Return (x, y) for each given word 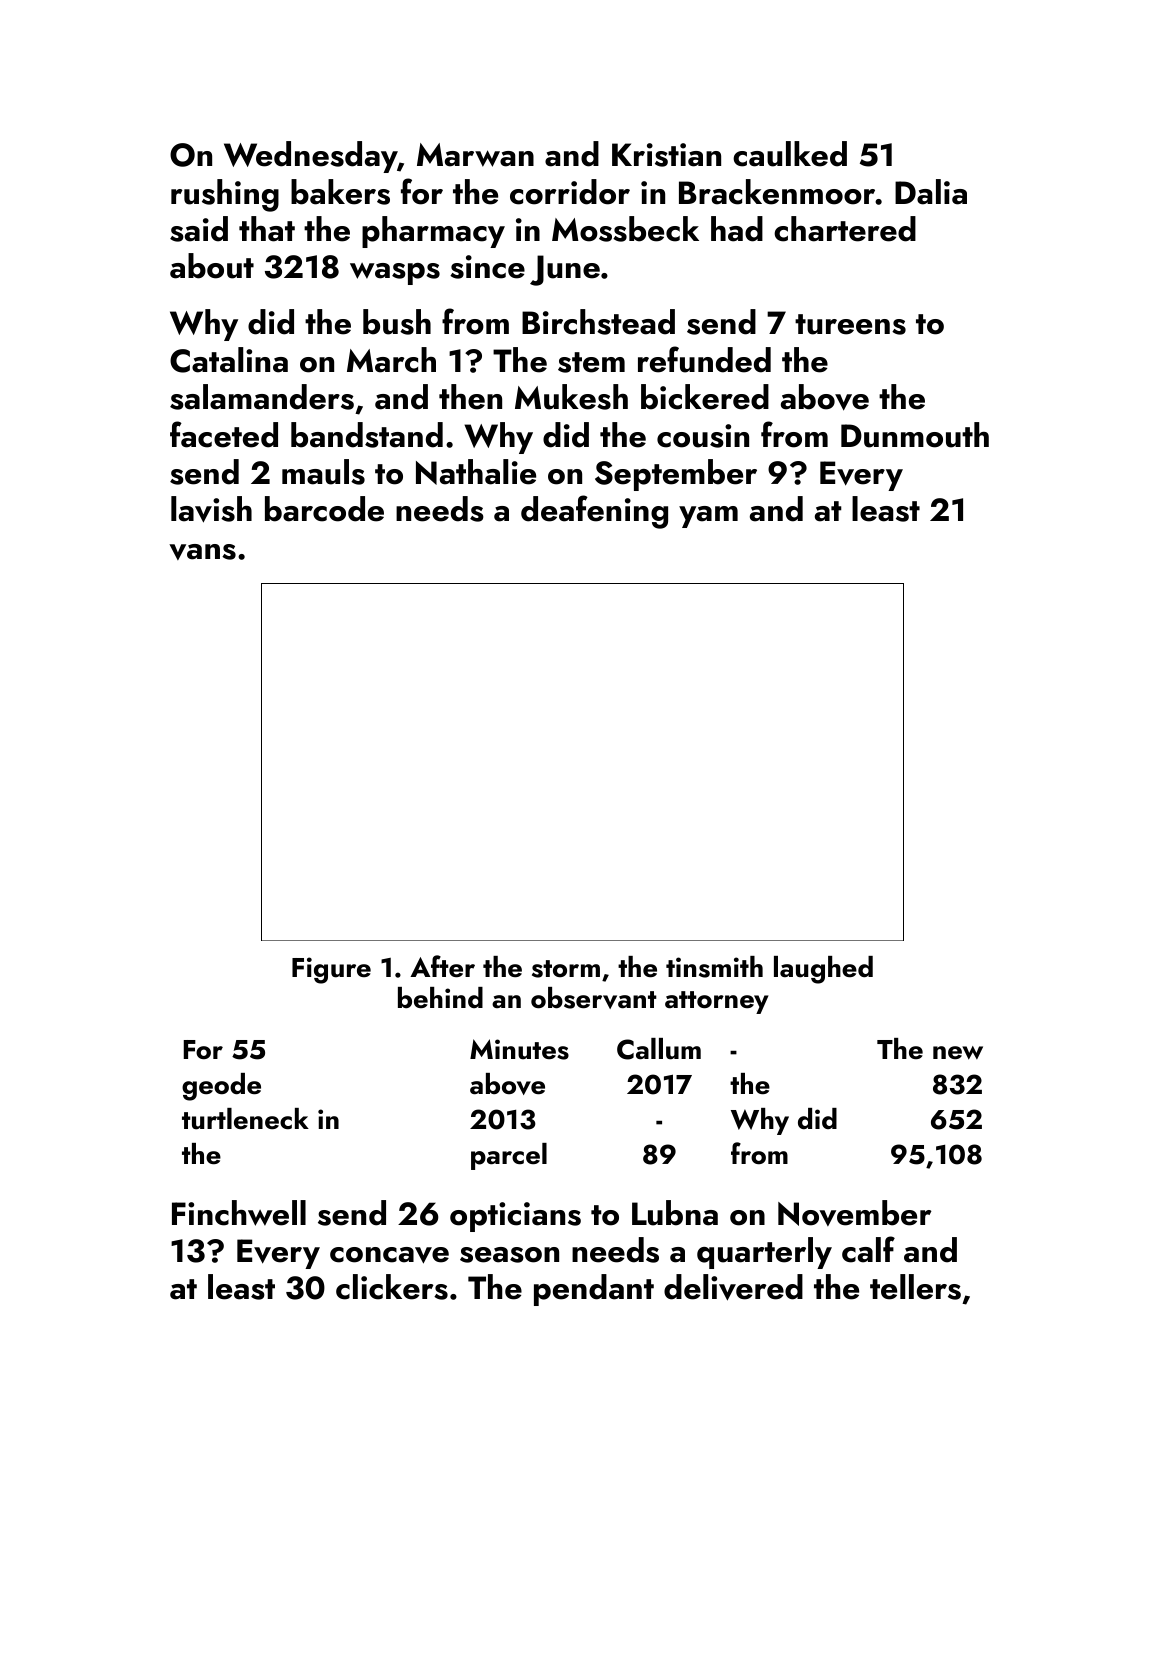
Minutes (519, 1049)
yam (708, 517)
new (958, 1053)
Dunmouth (915, 435)
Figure (331, 970)
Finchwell (239, 1213)
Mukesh (571, 397)
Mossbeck (625, 229)
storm (566, 969)
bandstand (367, 435)
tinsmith (714, 967)
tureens (850, 324)
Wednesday (310, 157)
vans (202, 552)
